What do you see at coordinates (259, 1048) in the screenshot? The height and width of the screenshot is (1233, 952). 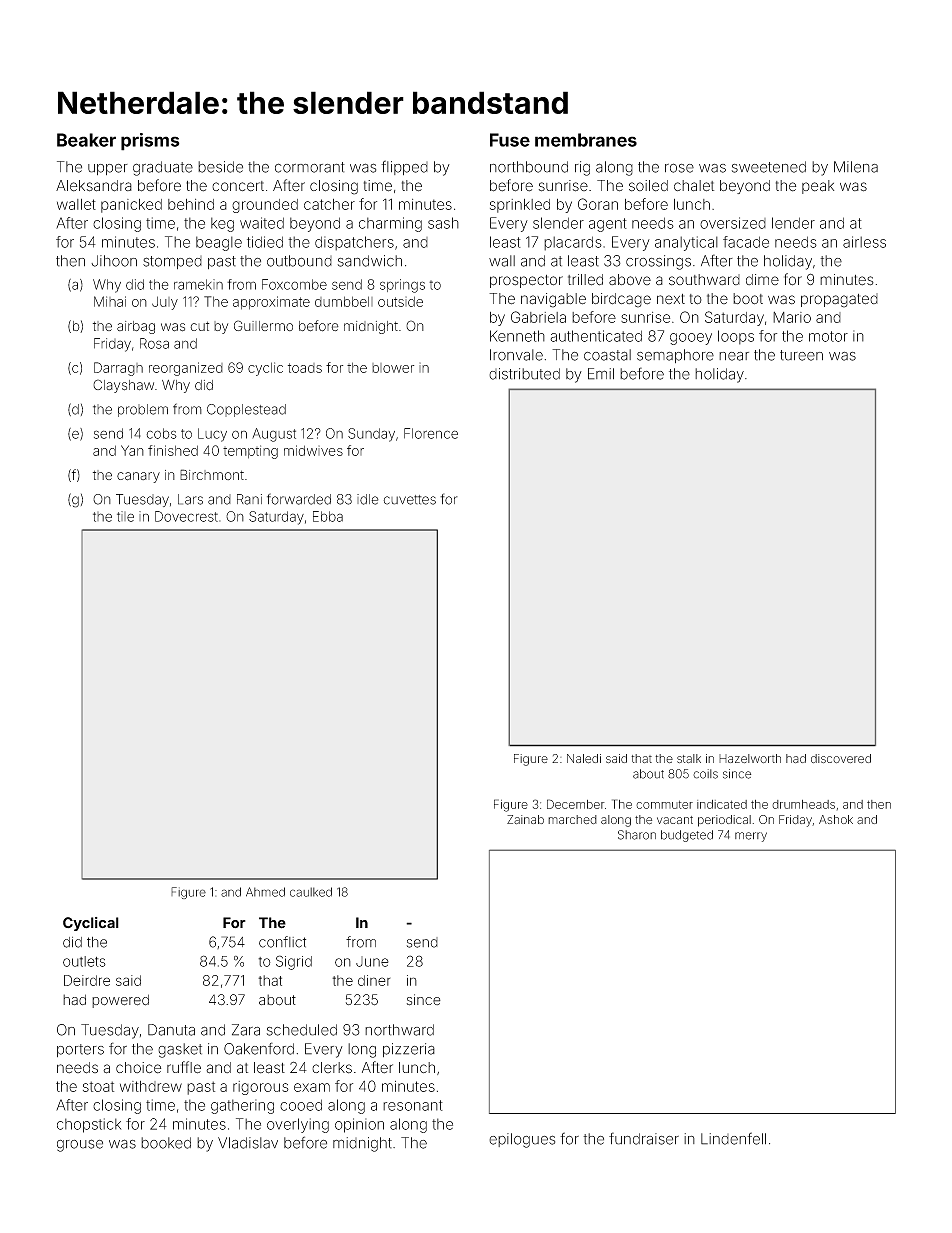 I see `Oakenford` at bounding box center [259, 1048].
